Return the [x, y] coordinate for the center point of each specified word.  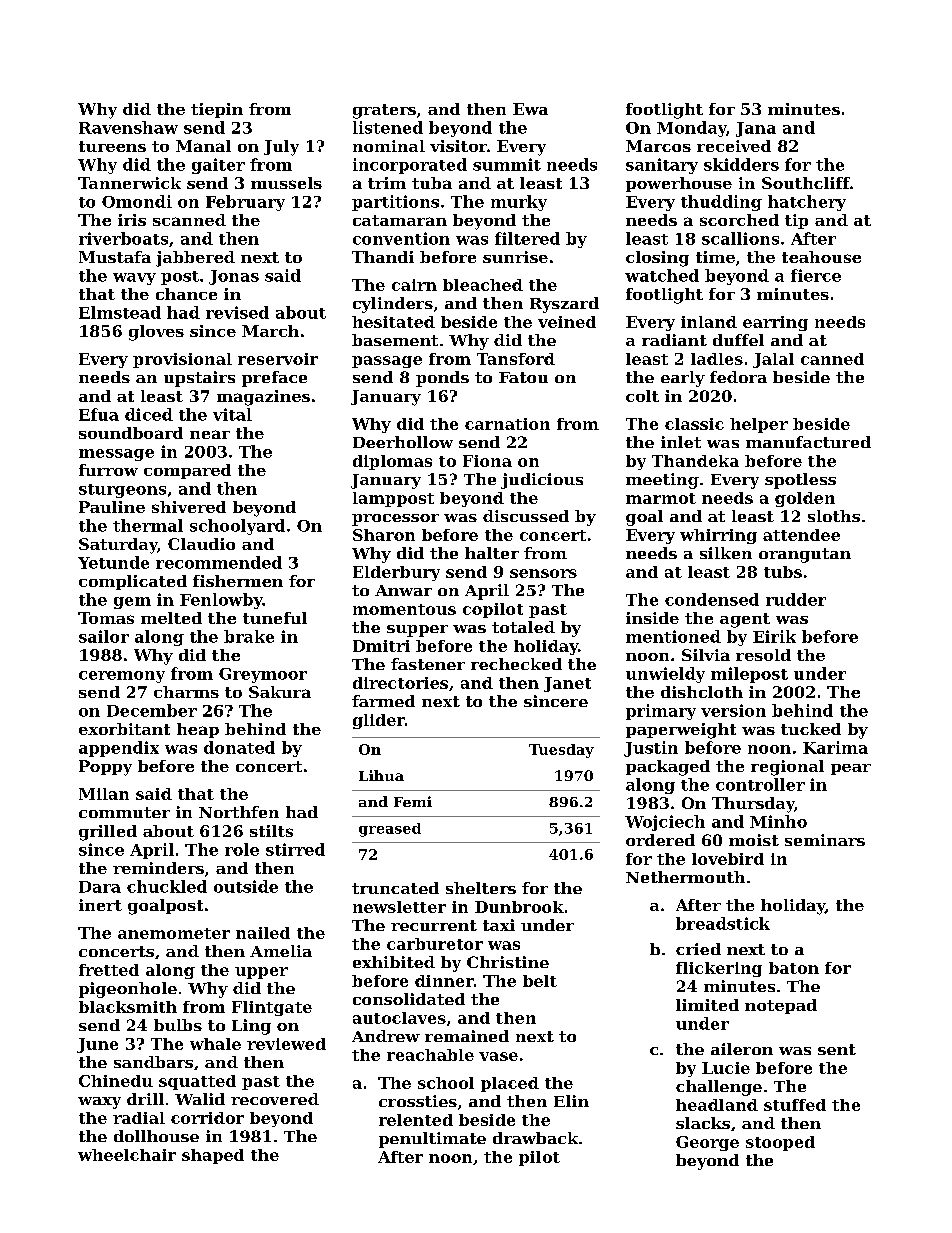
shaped [213, 1156]
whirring [718, 536]
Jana [756, 129]
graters [384, 111]
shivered [189, 507]
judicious [542, 481]
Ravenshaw [128, 127]
